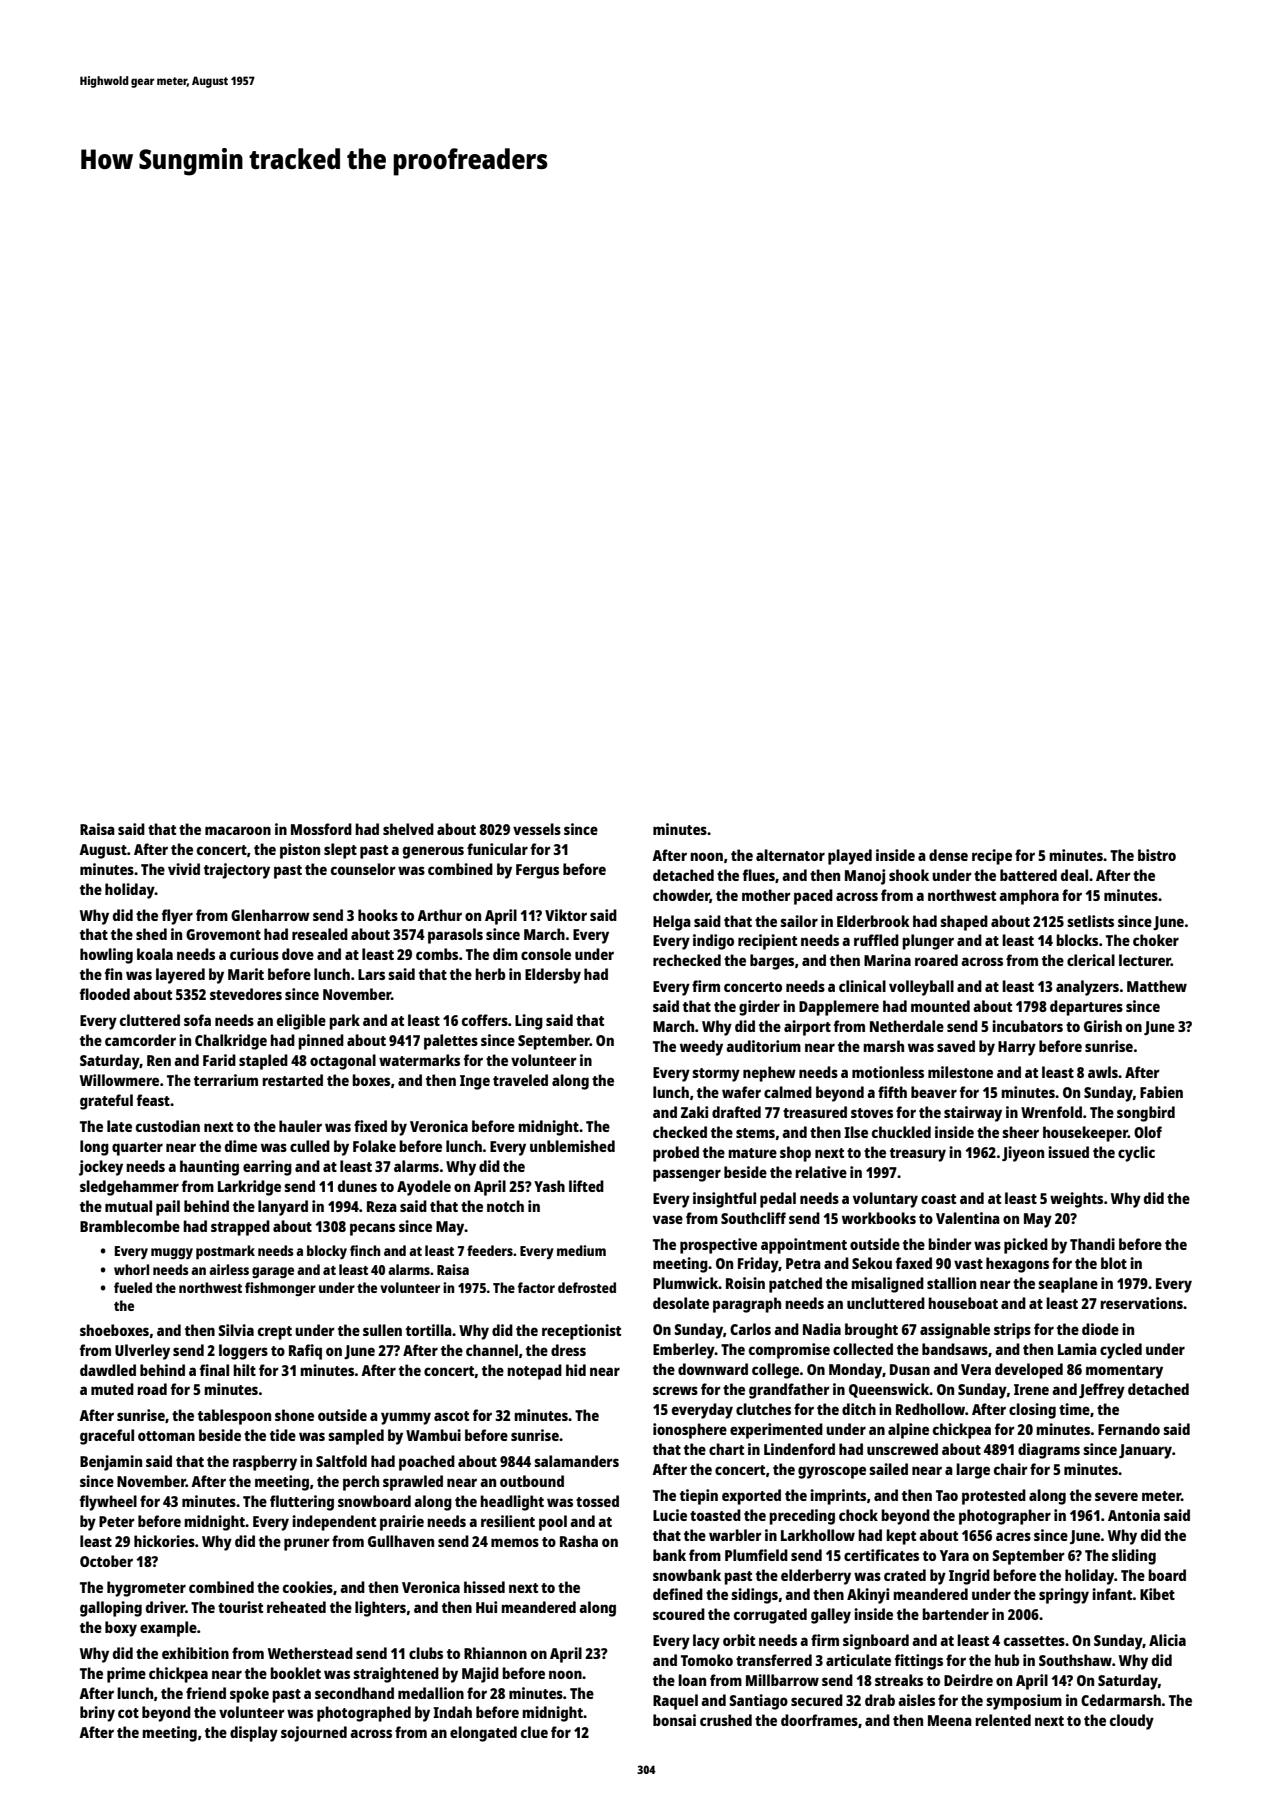  Describe the element at coordinates (101, 1168) in the screenshot. I see `jockey` at that location.
